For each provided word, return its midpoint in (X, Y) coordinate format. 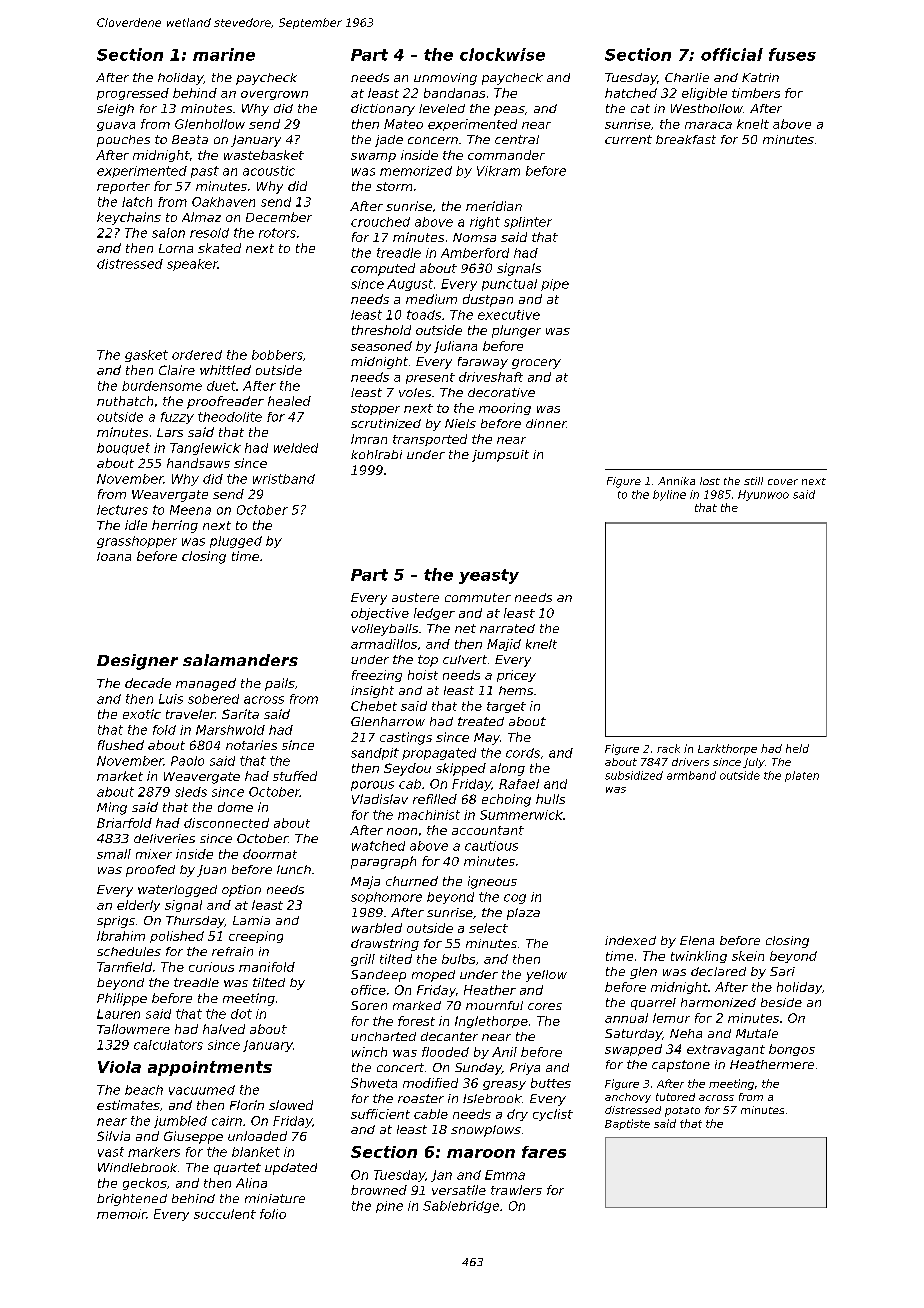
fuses (792, 54)
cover (783, 482)
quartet (237, 1169)
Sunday (478, 1069)
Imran (369, 439)
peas (509, 111)
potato (682, 1112)
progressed (133, 94)
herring (175, 526)
